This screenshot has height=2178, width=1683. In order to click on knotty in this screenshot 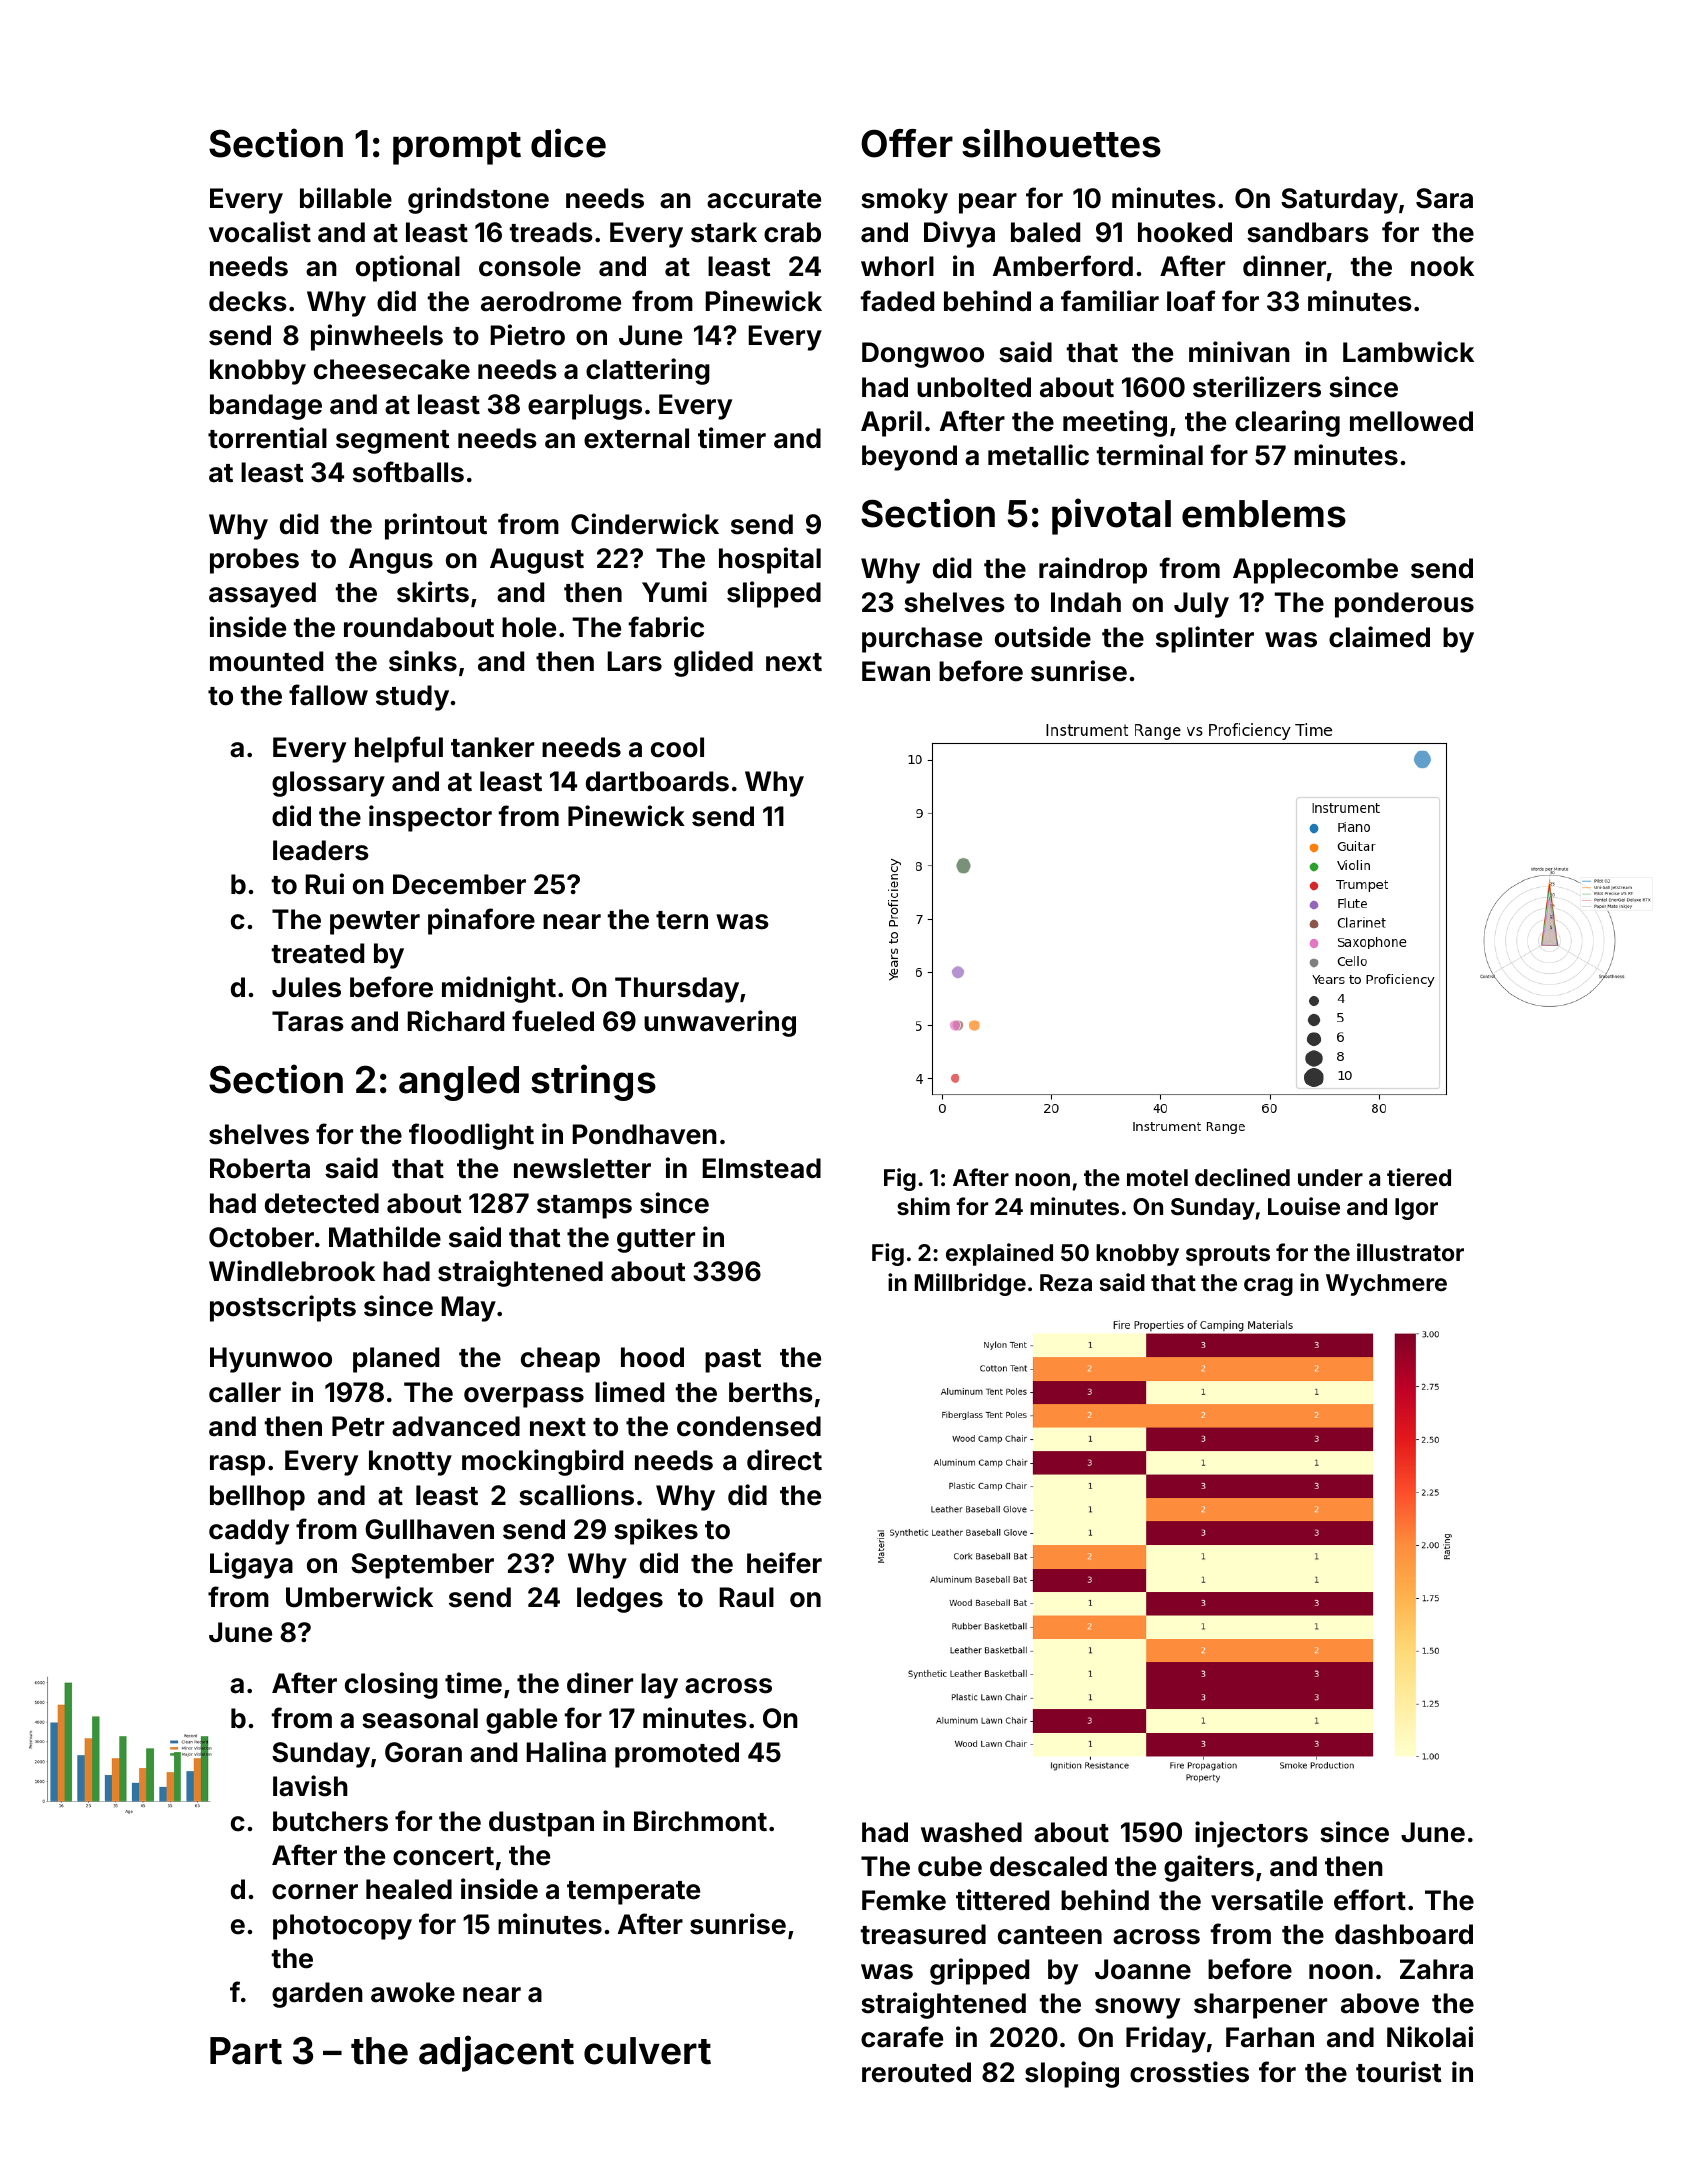, I will do `click(410, 1463)`.
